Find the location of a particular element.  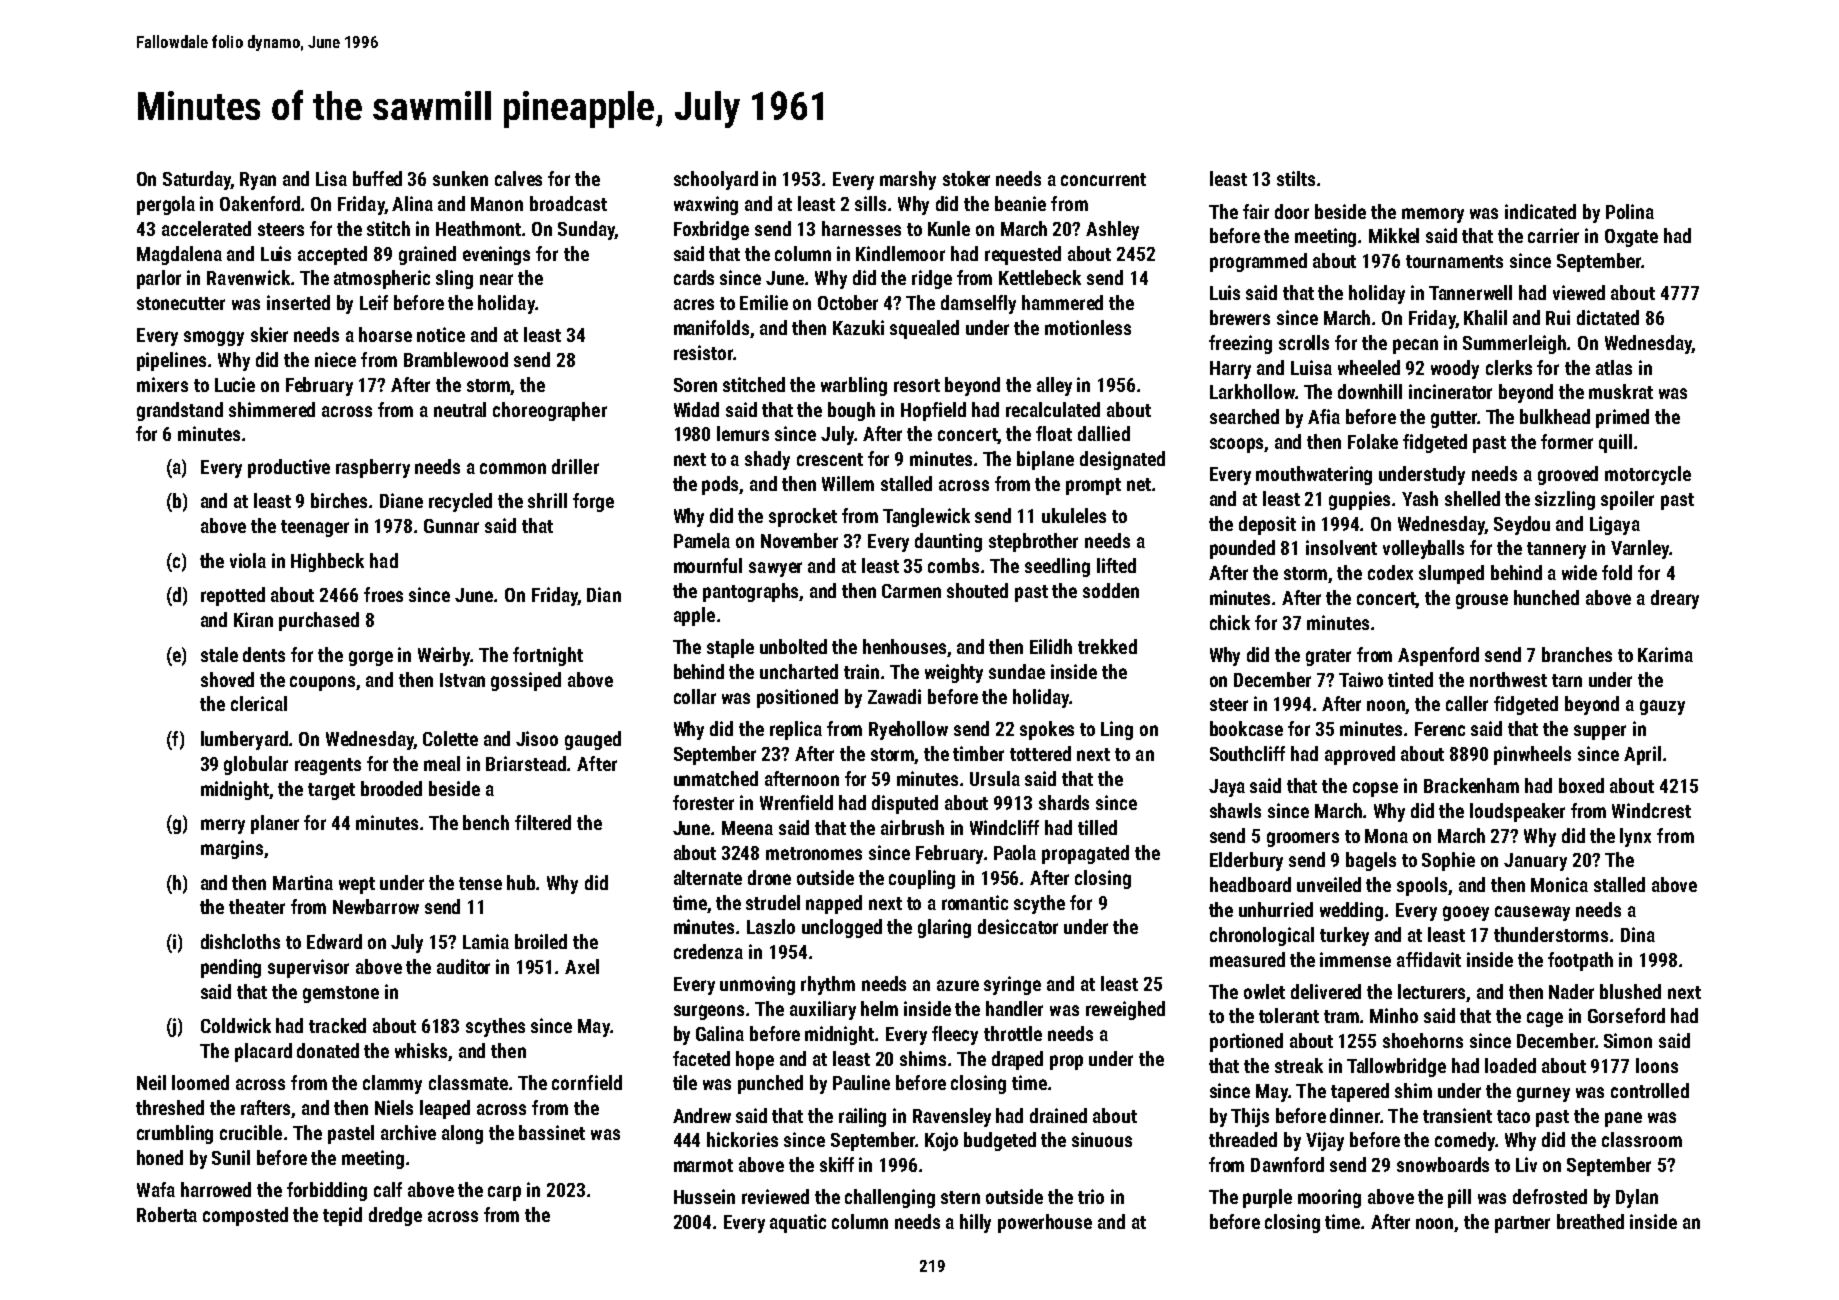

stilts is located at coordinates (1296, 178).
